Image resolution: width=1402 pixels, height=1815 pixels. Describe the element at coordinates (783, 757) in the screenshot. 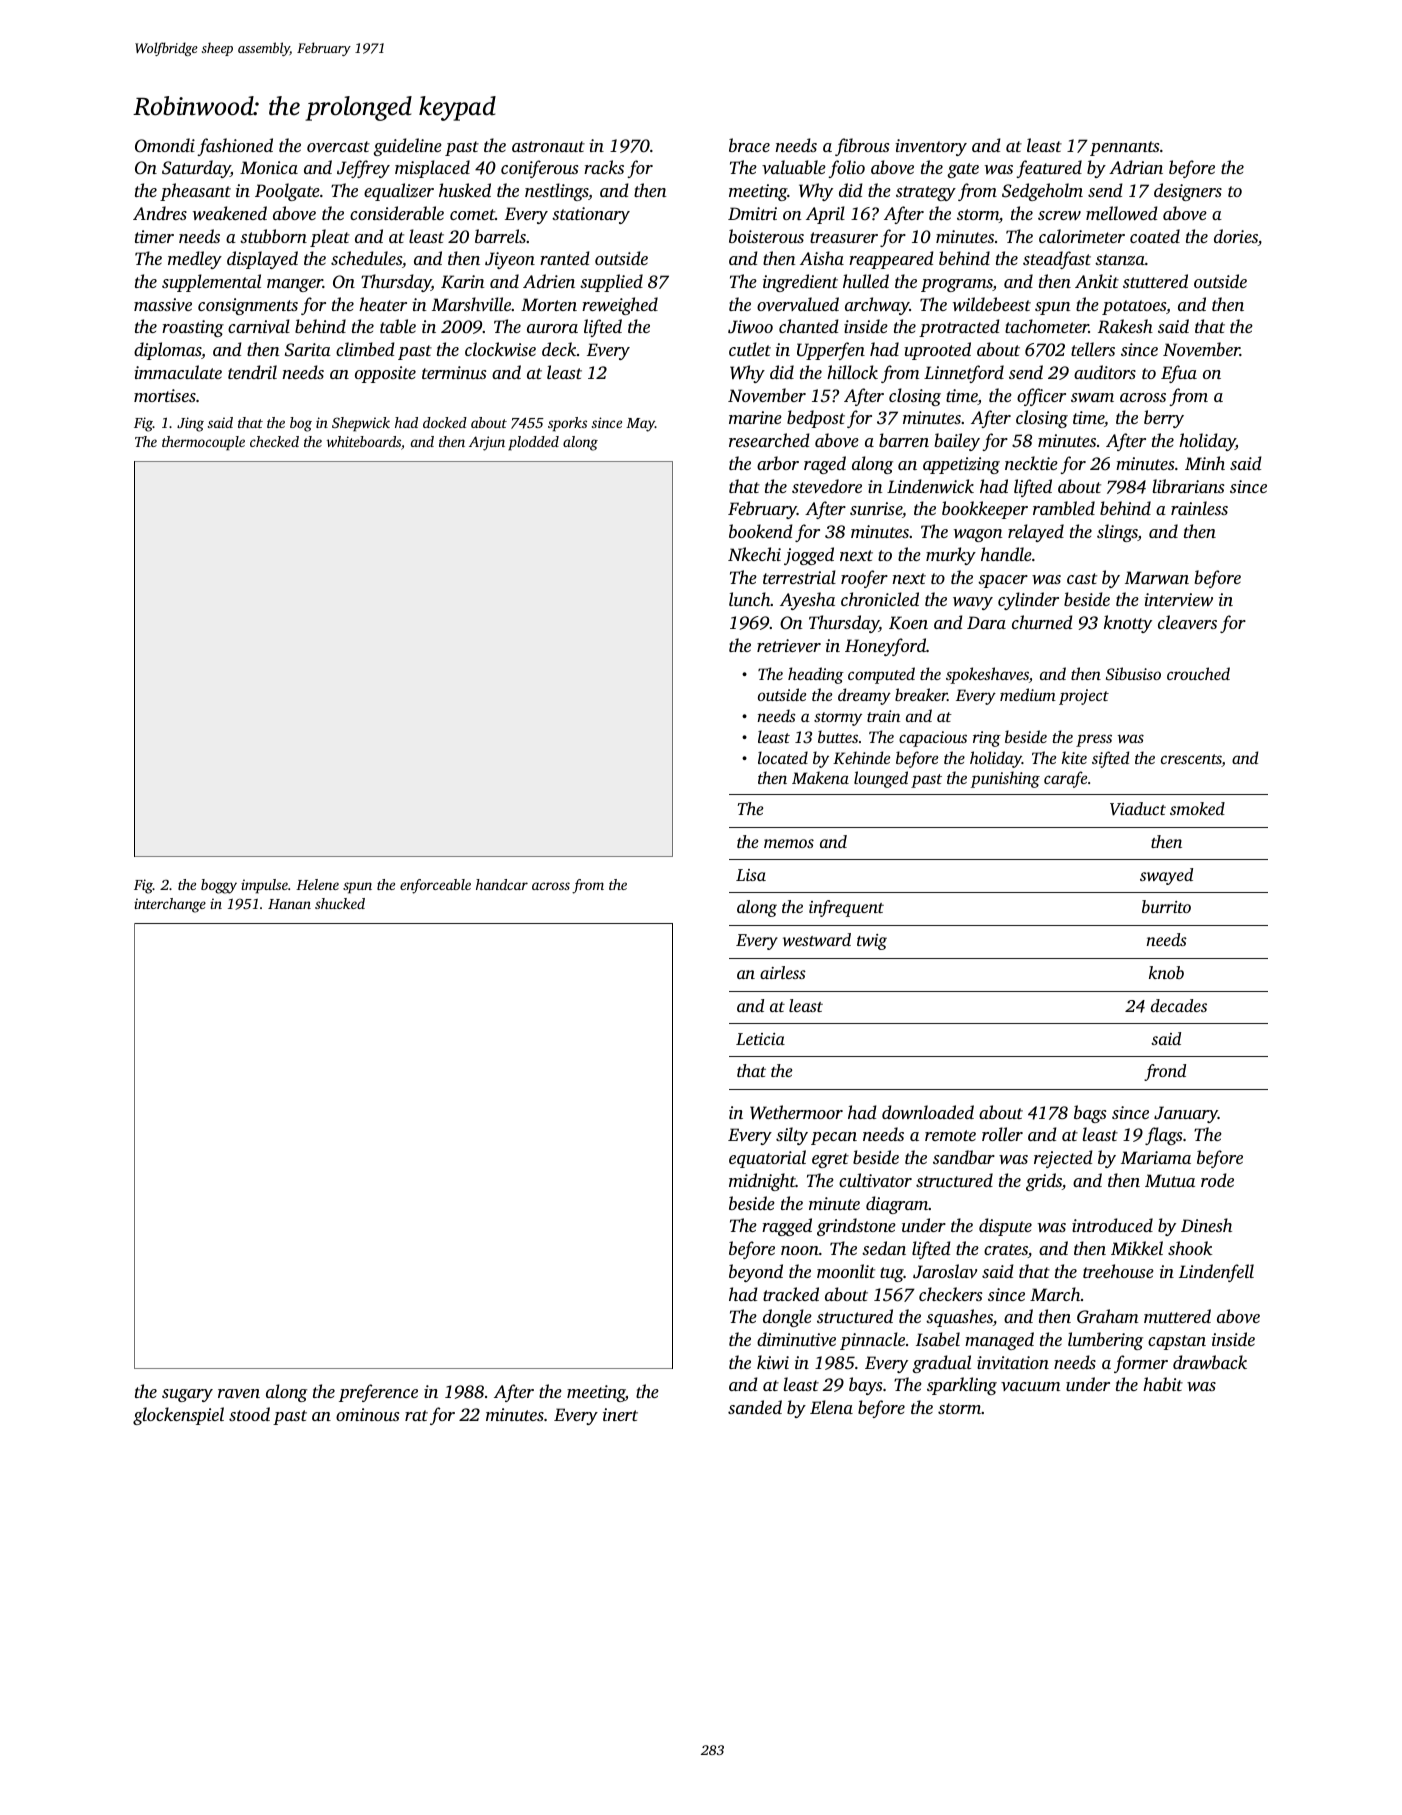

I see `located` at that location.
